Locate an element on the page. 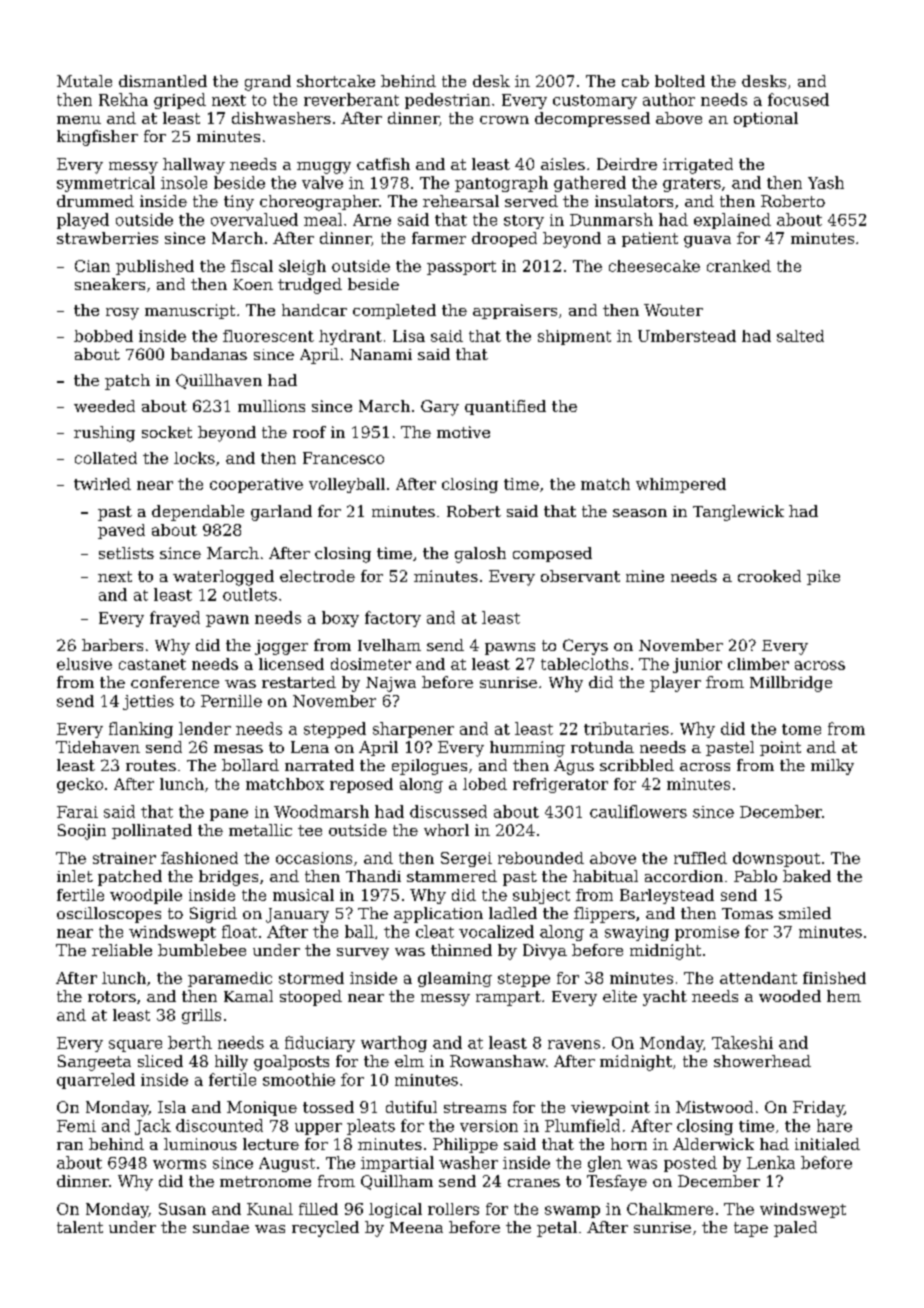 The height and width of the document is (1308, 924). dismantled is located at coordinates (163, 81).
